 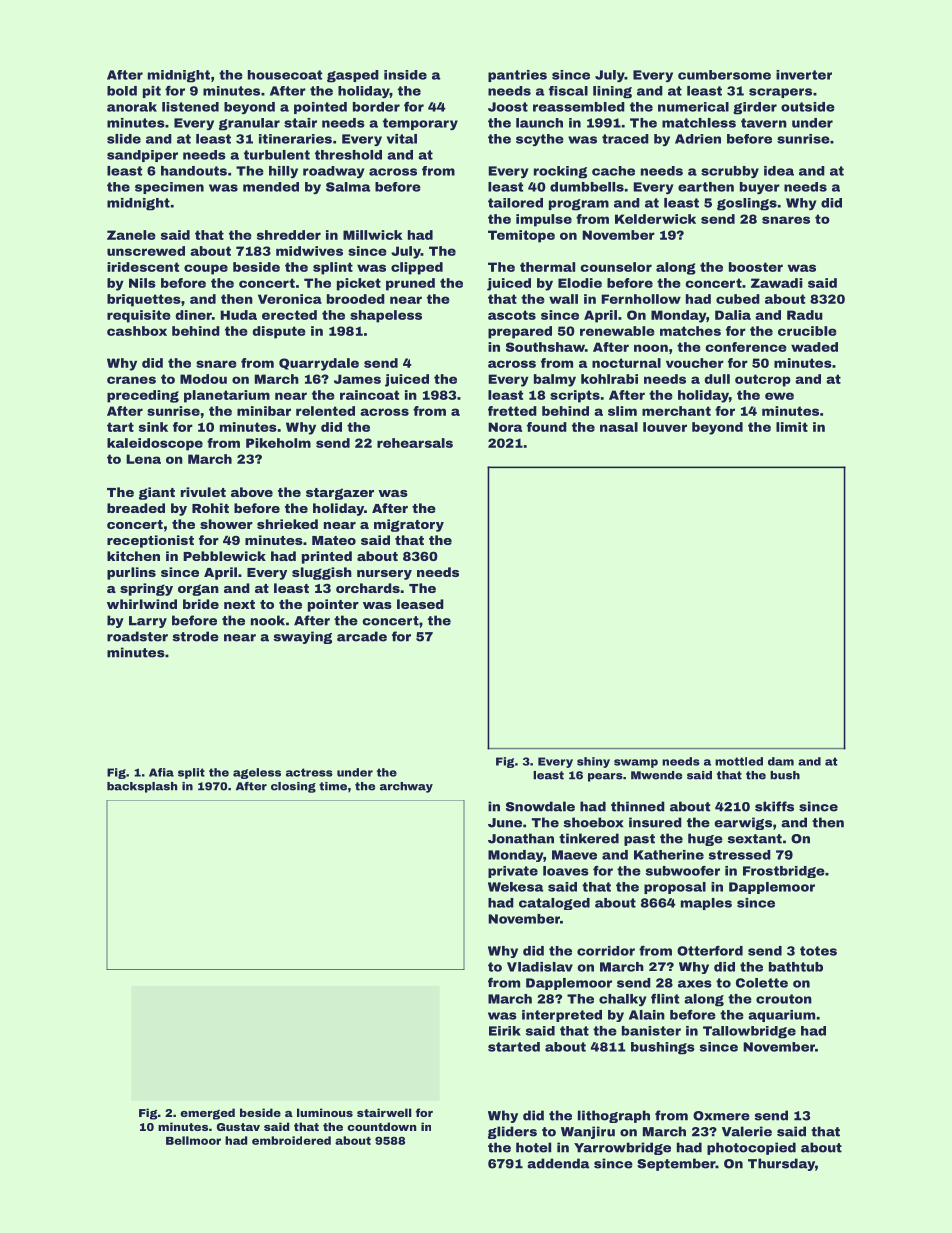 I want to click on bold, so click(x=122, y=91).
